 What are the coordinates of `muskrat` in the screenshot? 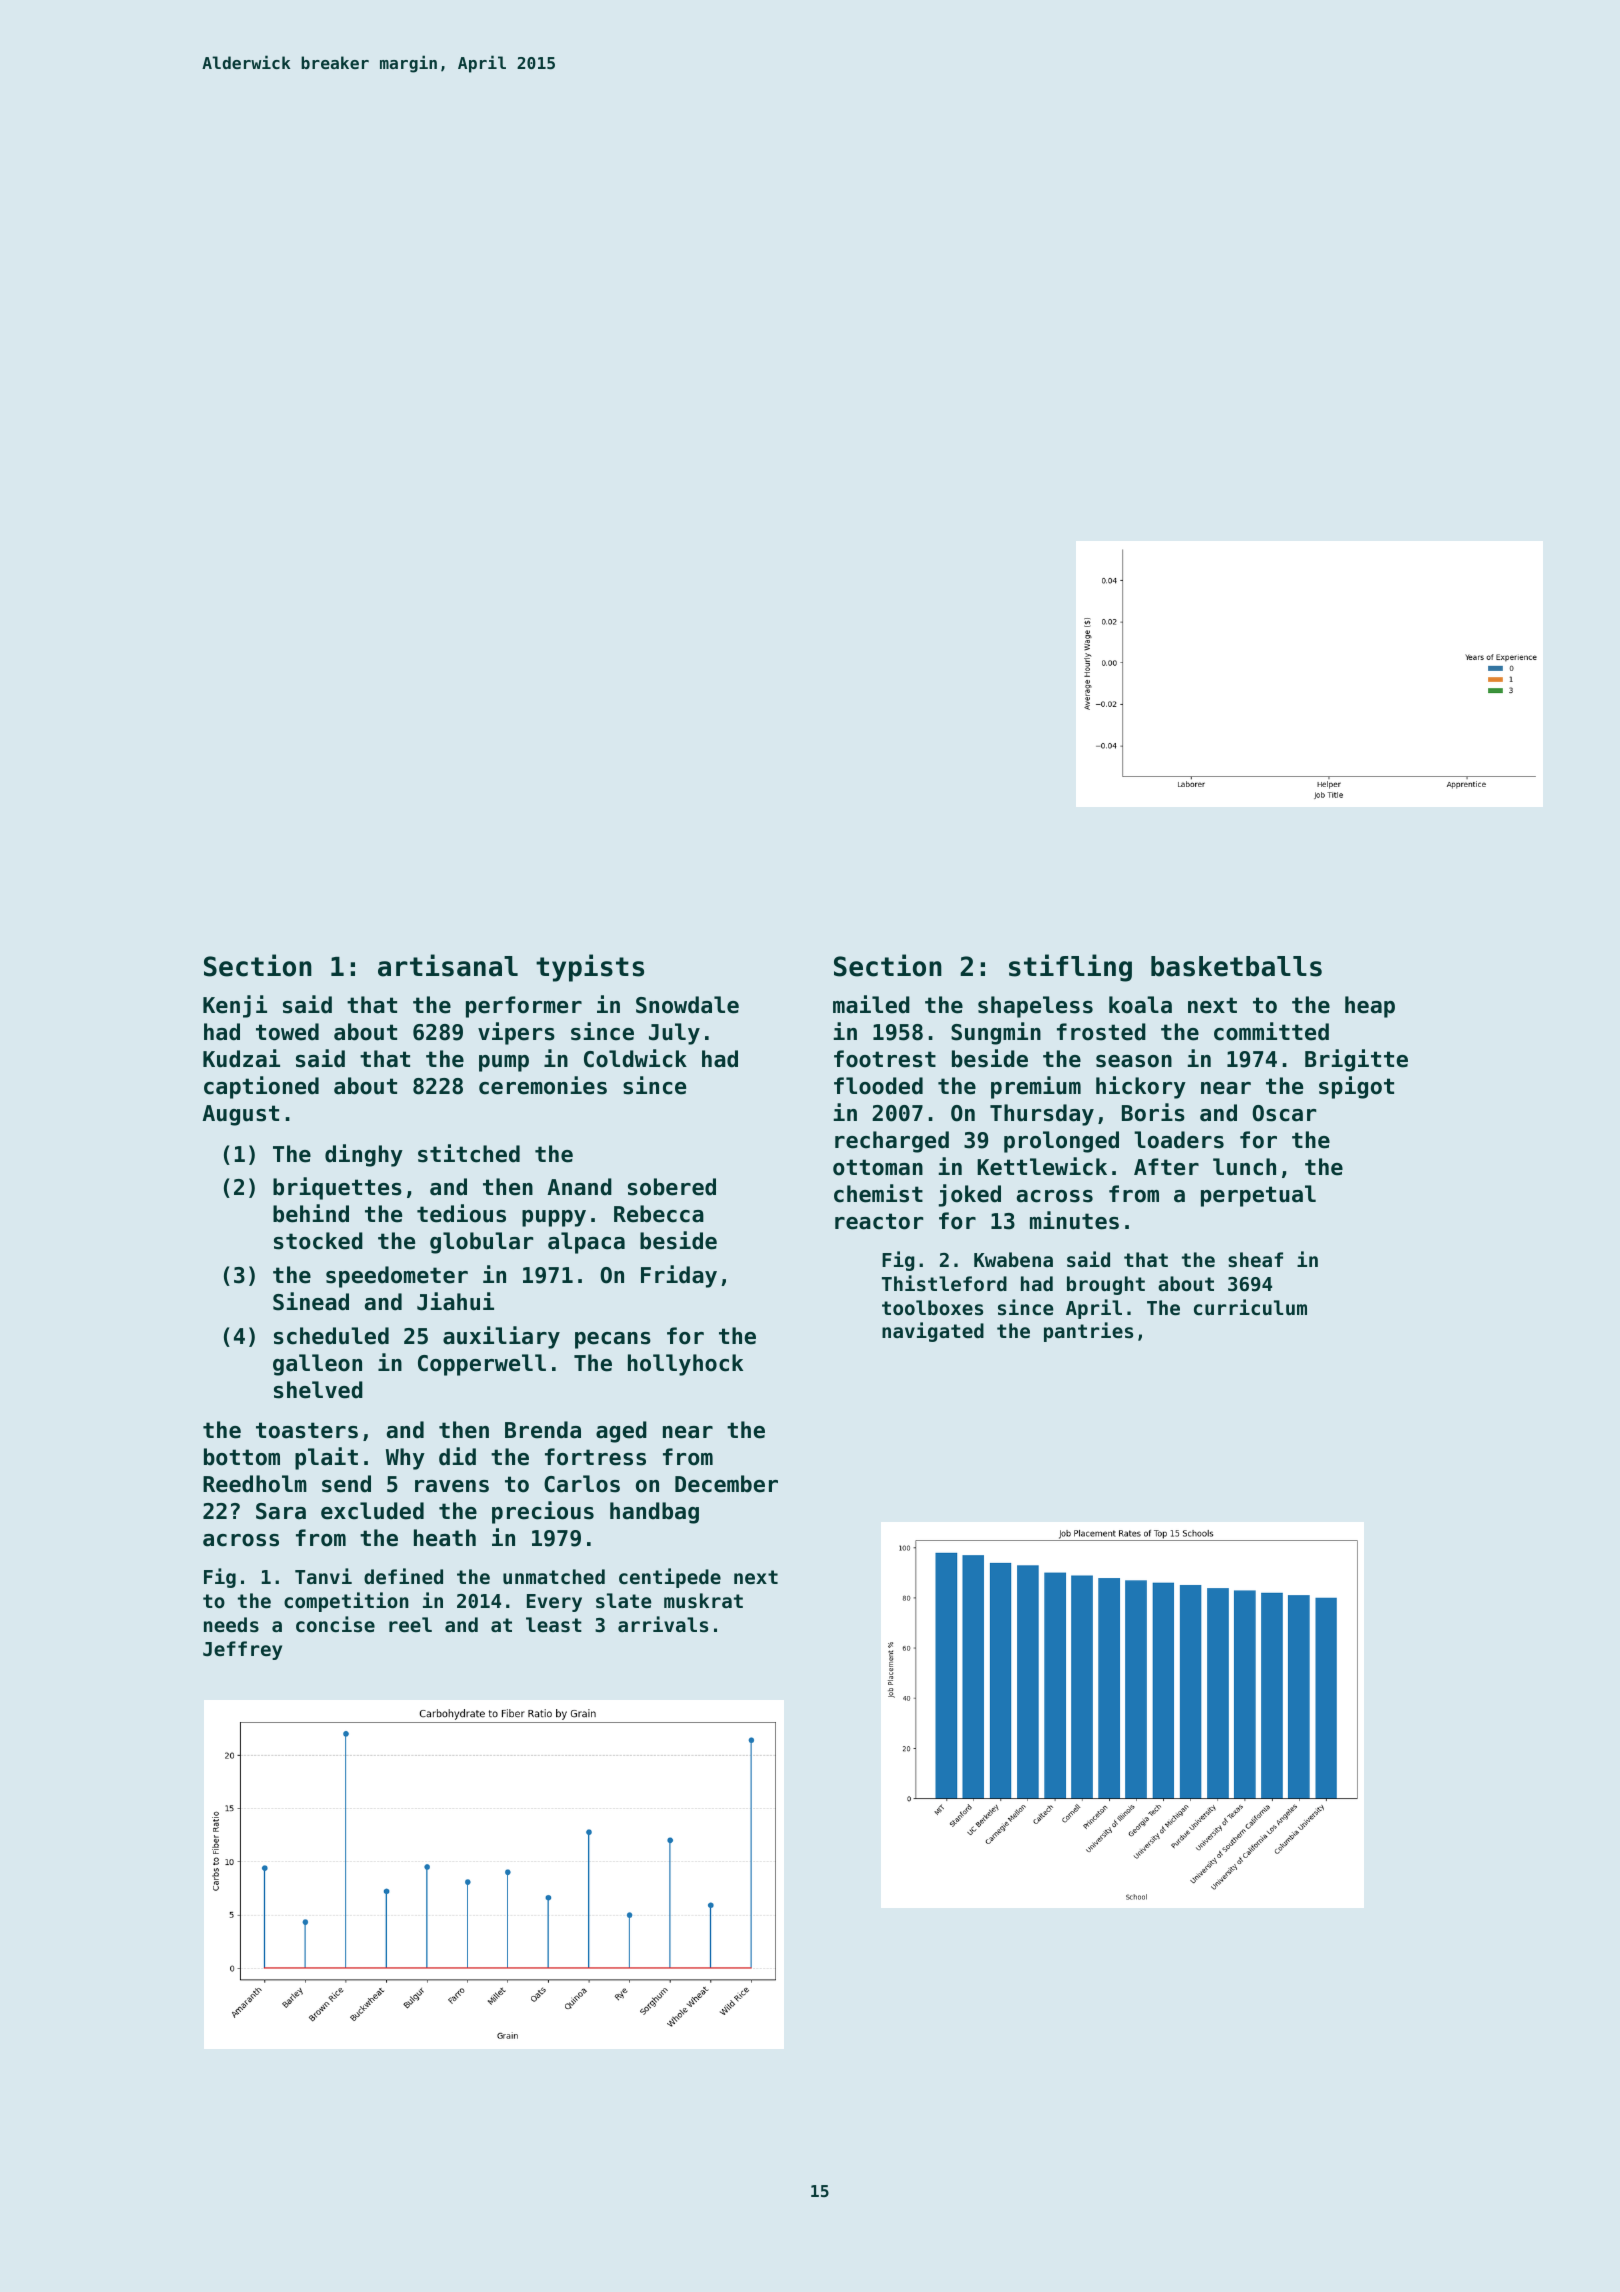 It's located at (703, 1601).
